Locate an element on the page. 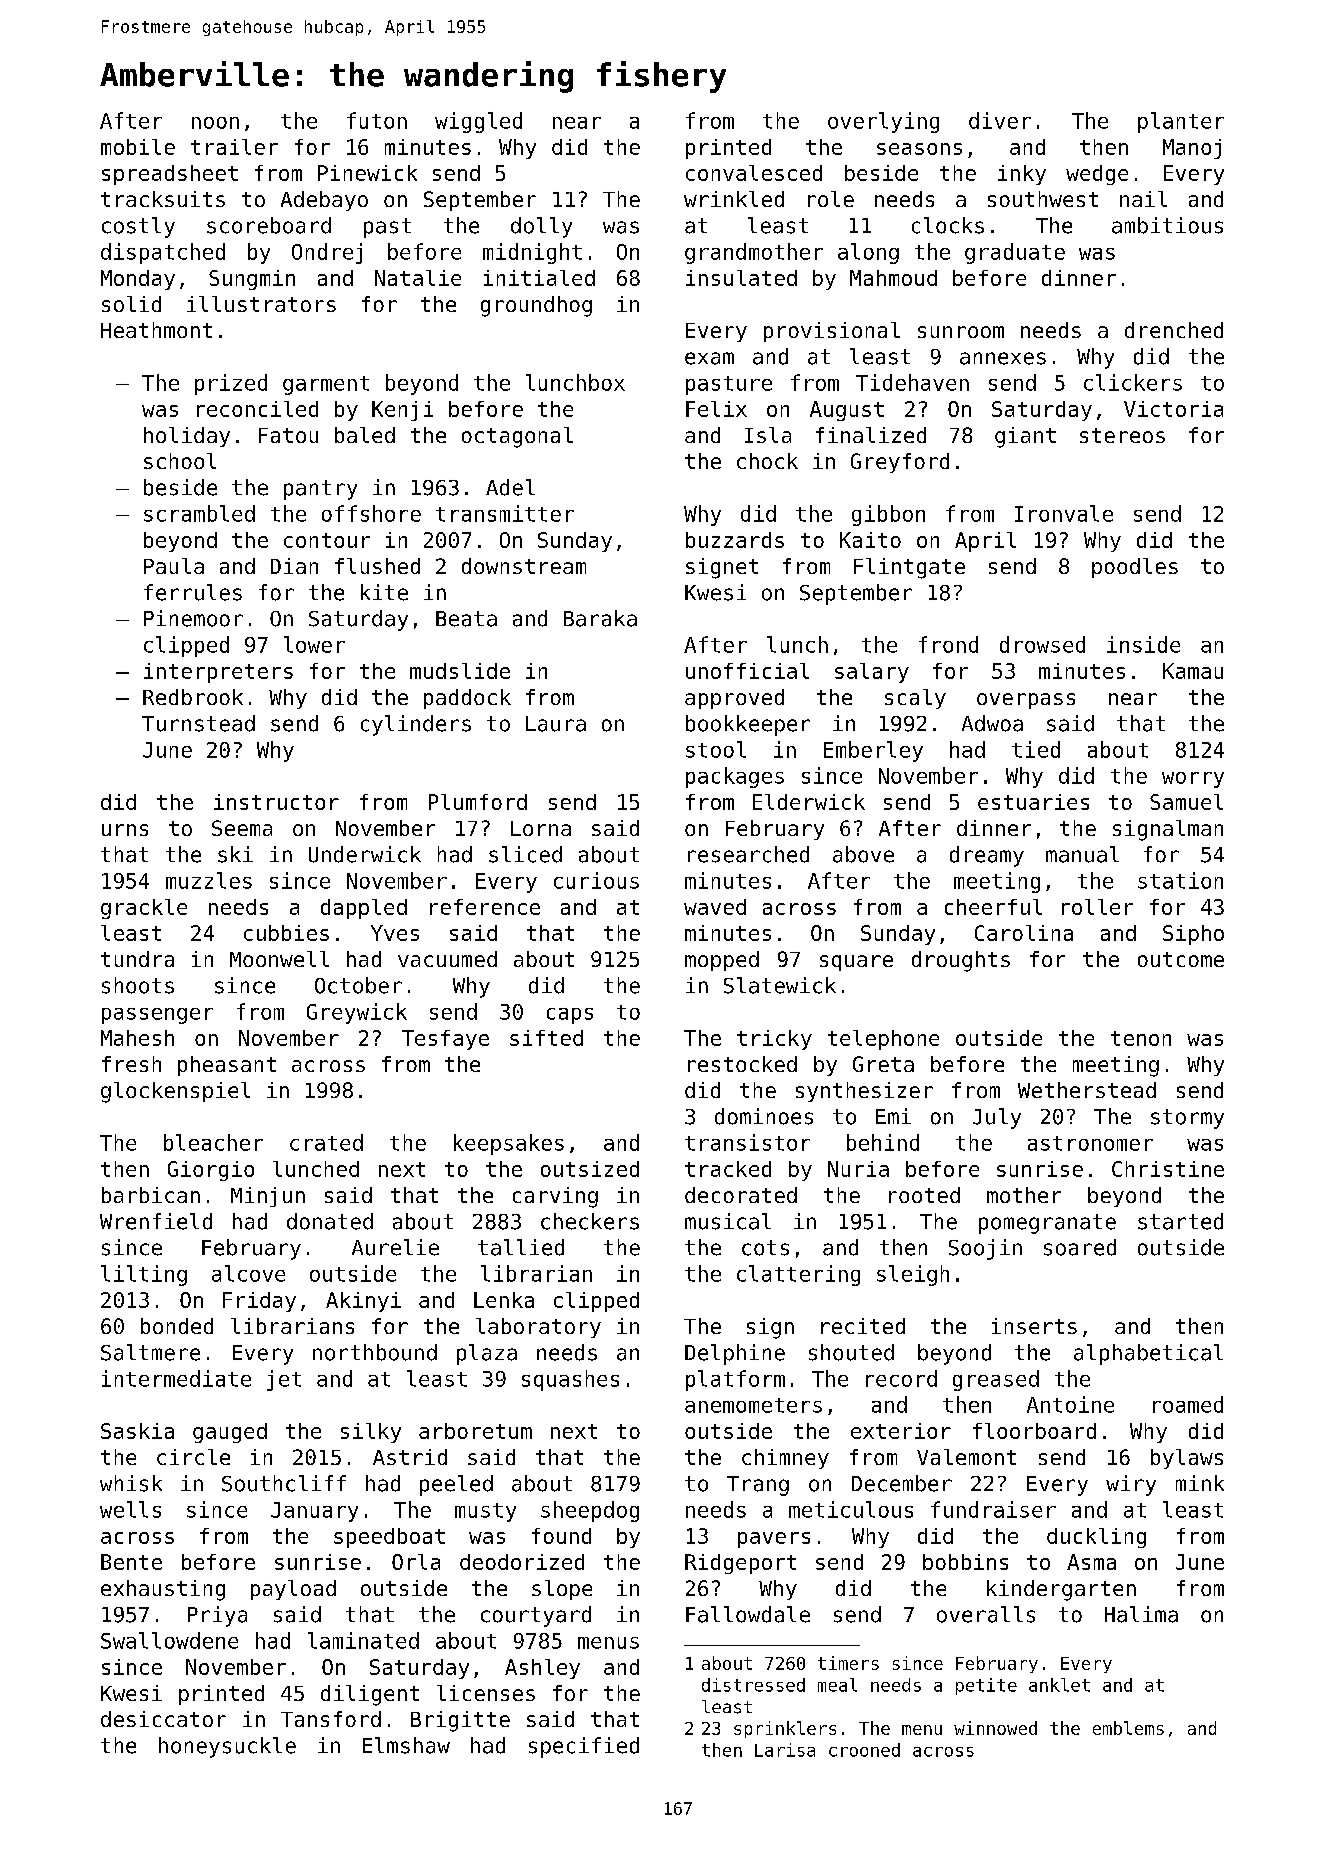 Image resolution: width=1325 pixels, height=1873 pixels. inky is located at coordinates (1022, 175).
